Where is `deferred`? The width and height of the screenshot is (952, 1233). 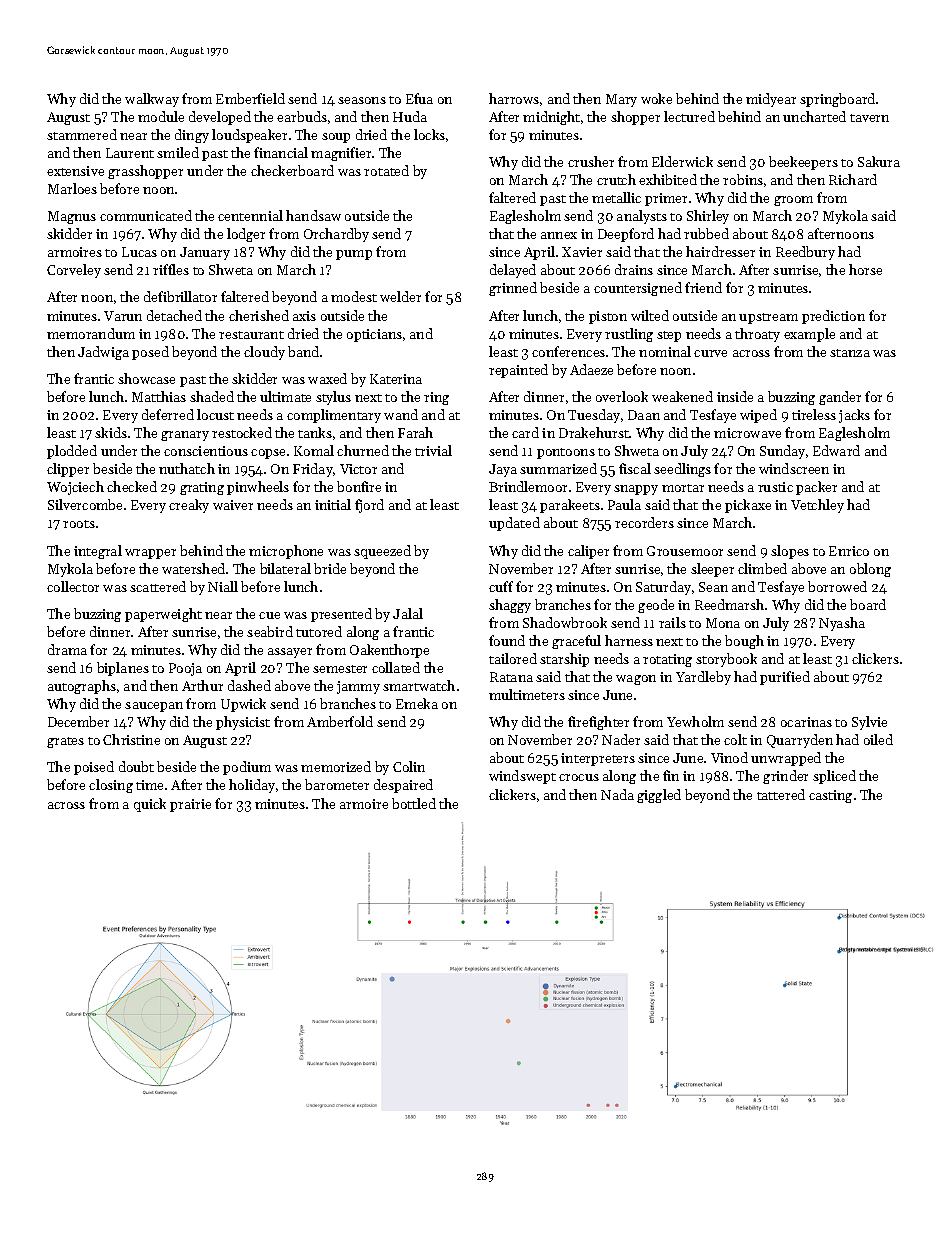
deferred is located at coordinates (168, 414).
